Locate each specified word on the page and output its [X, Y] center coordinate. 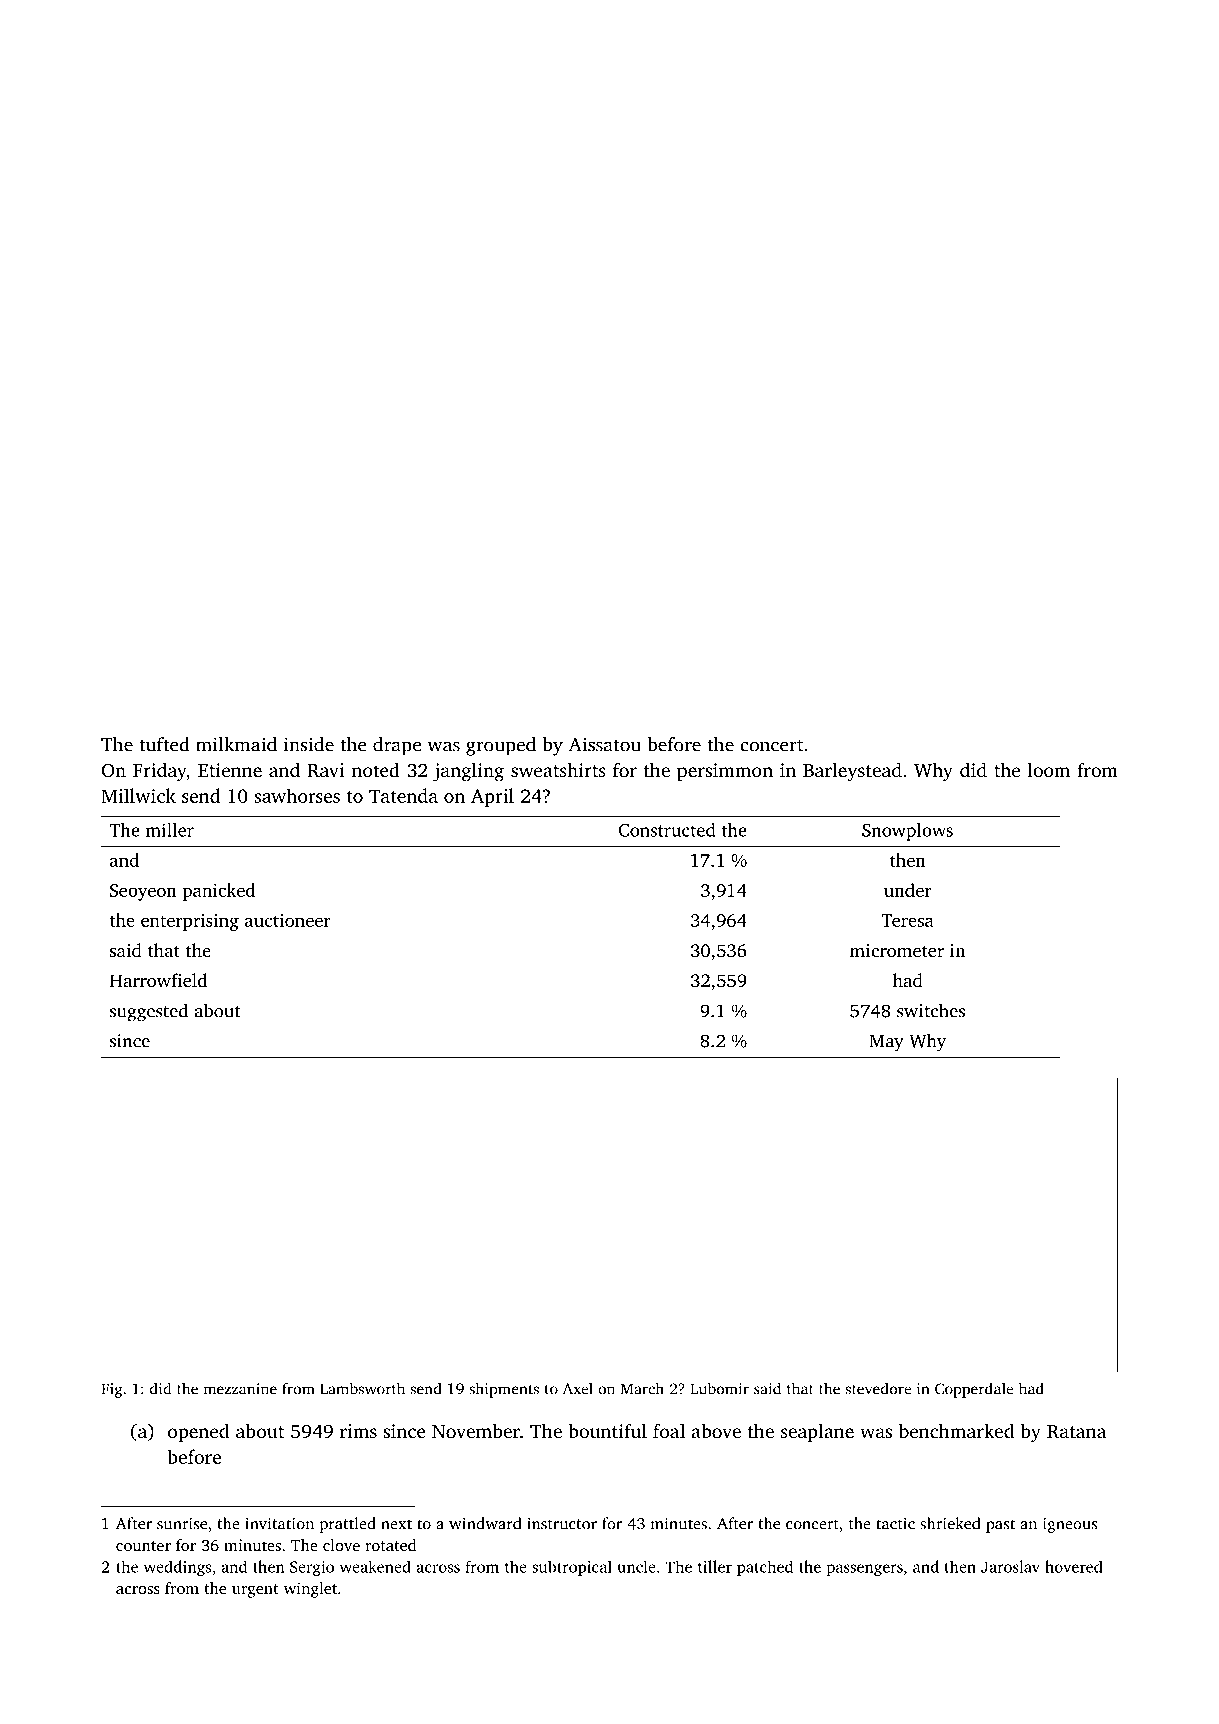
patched [765, 1568]
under [908, 890]
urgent [255, 1591]
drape [397, 746]
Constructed [666, 830]
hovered [1074, 1566]
